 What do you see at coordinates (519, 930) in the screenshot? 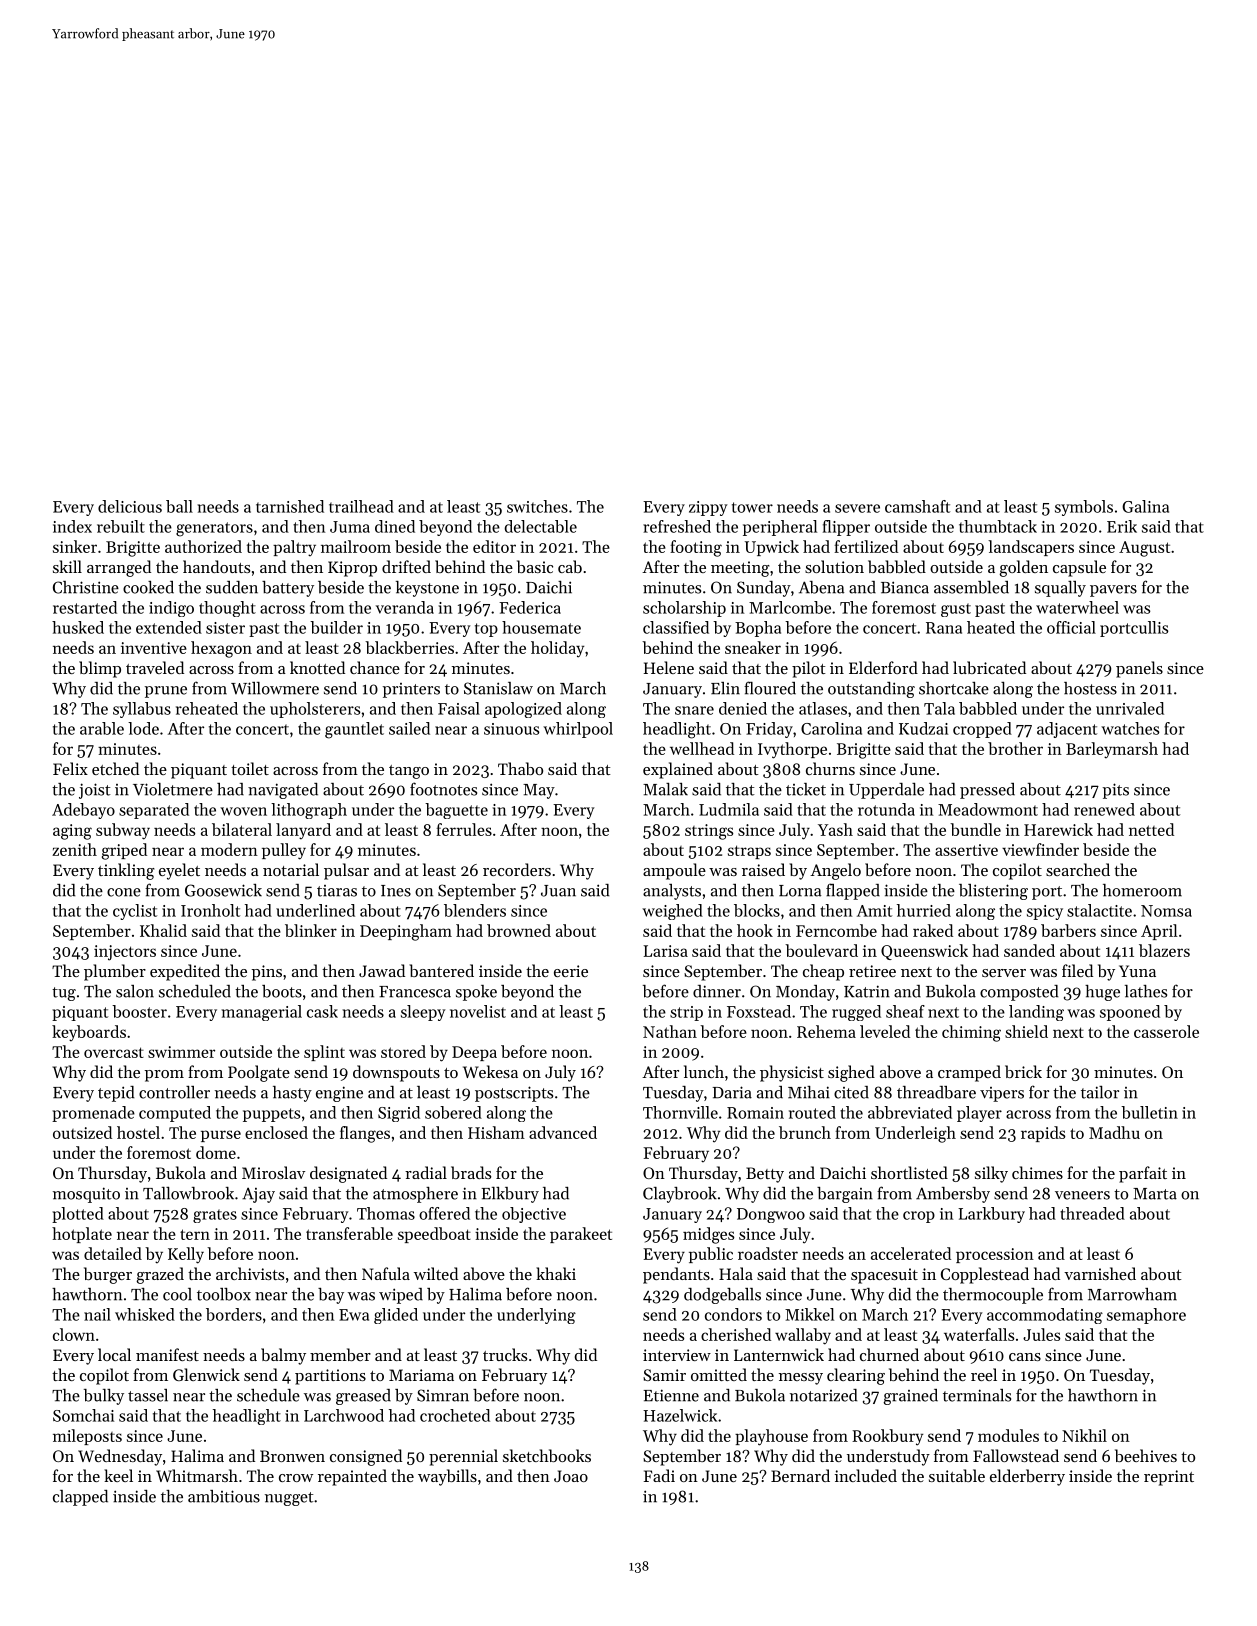
I see `browned` at bounding box center [519, 930].
